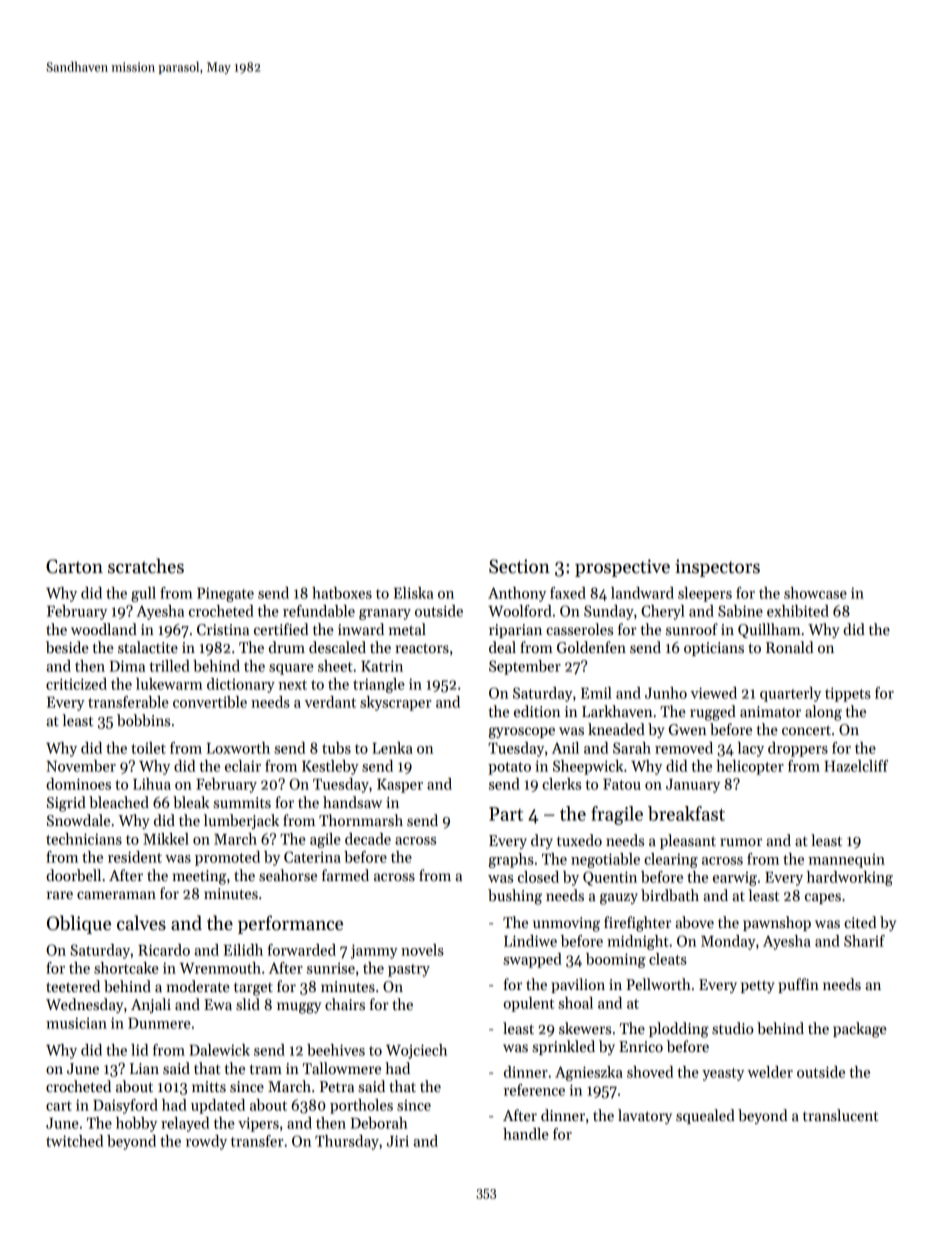 This screenshot has height=1233, width=952. Describe the element at coordinates (750, 767) in the screenshot. I see `helicopter` at that location.
